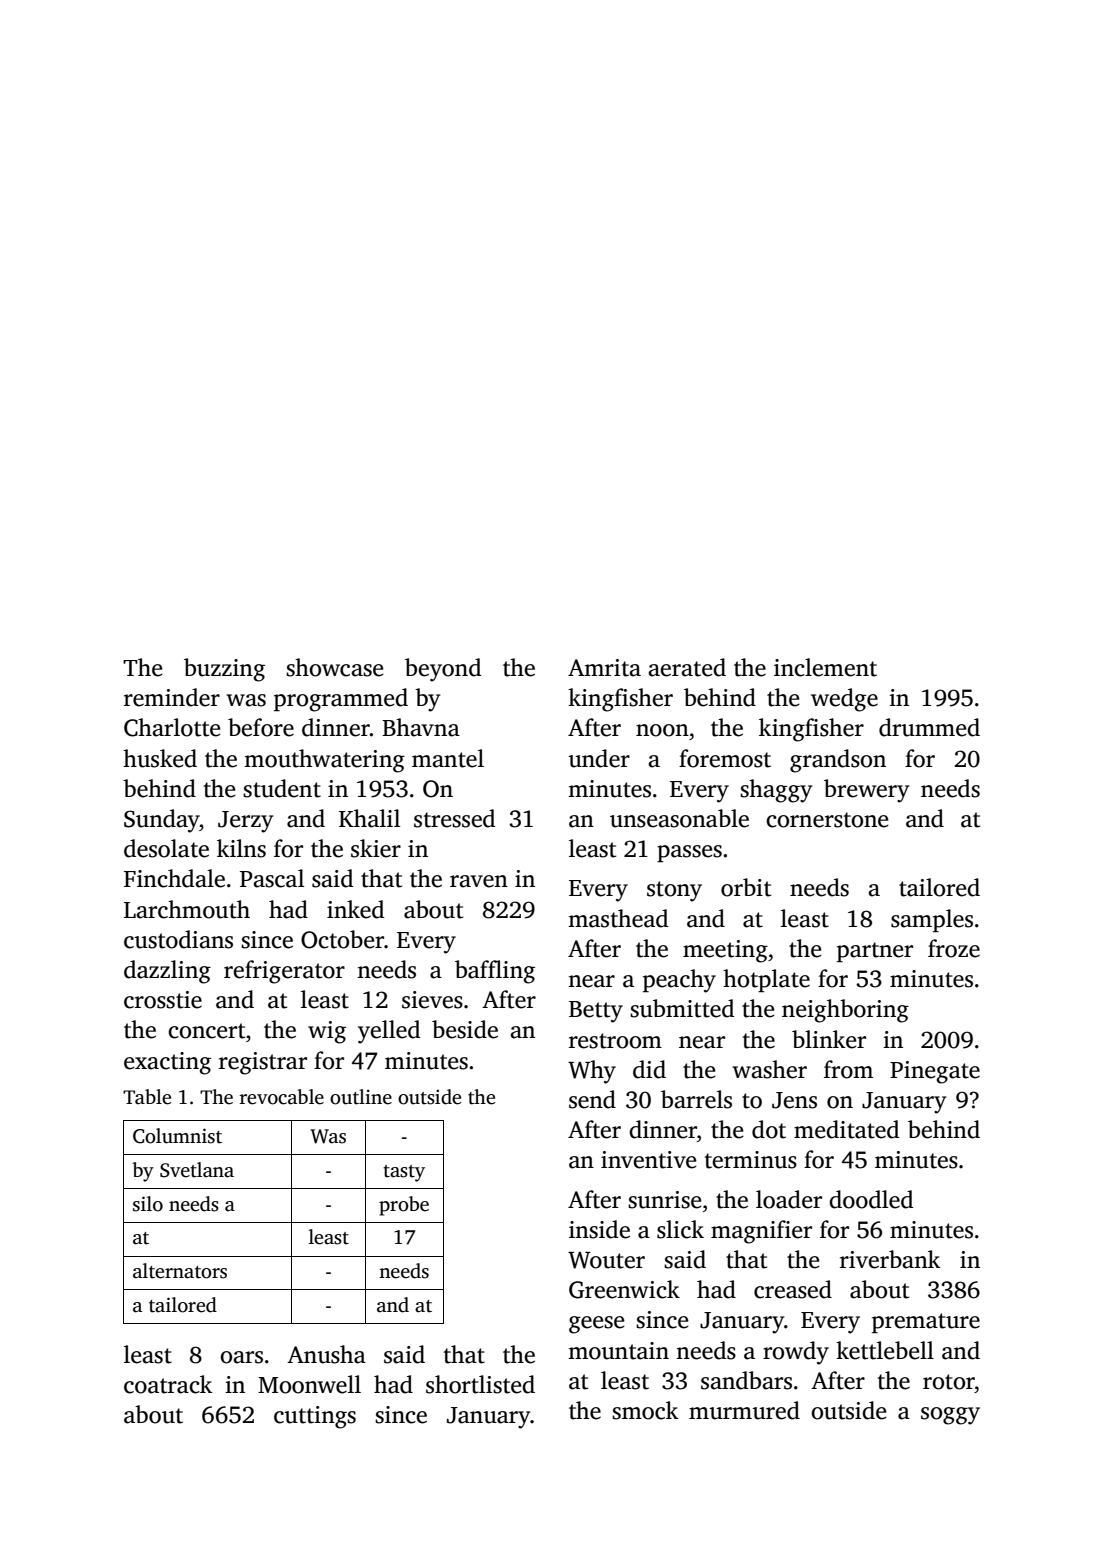  What do you see at coordinates (599, 1229) in the screenshot?
I see `inside` at bounding box center [599, 1229].
